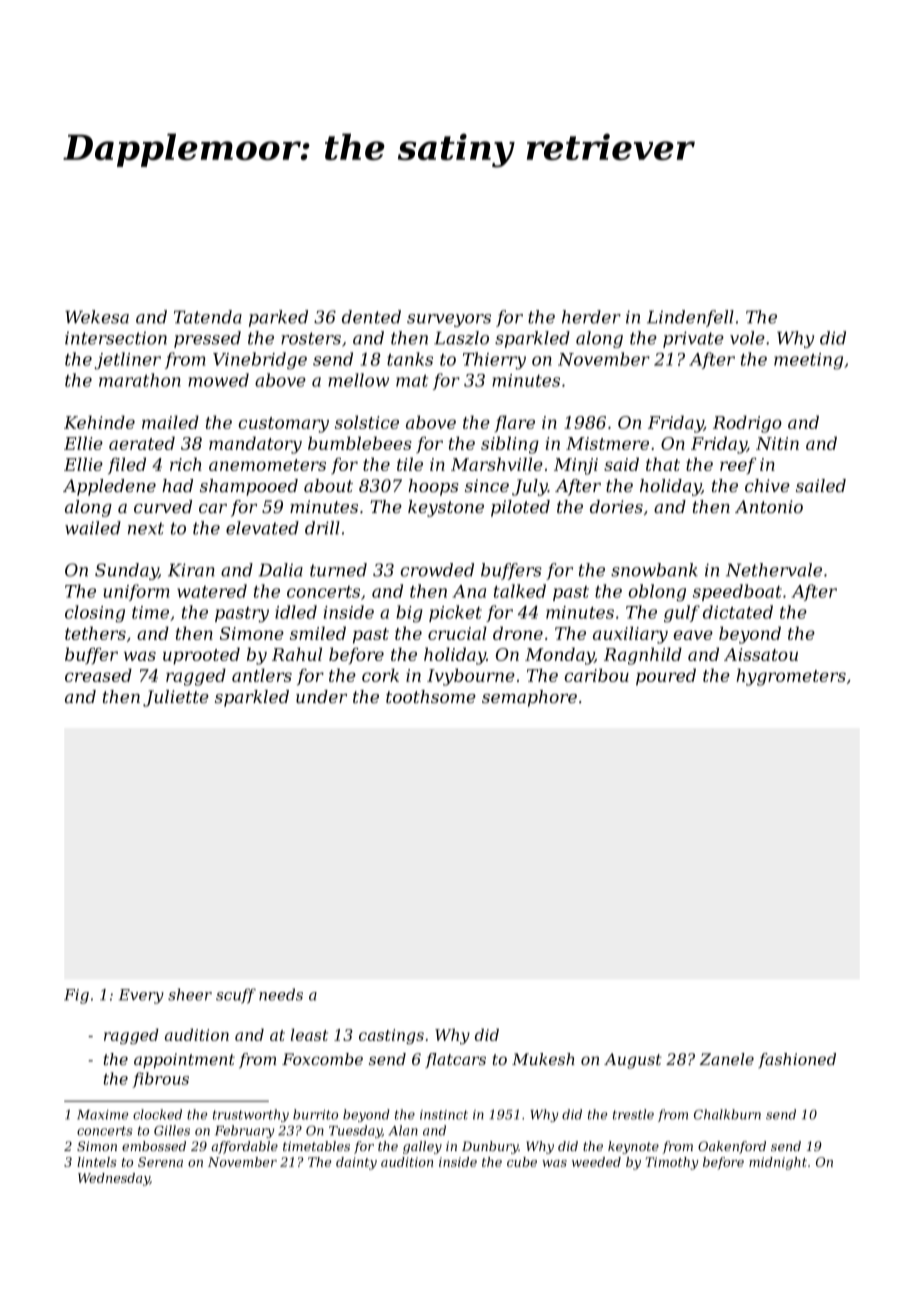 This screenshot has height=1314, width=924. I want to click on Laszlo, so click(461, 338).
